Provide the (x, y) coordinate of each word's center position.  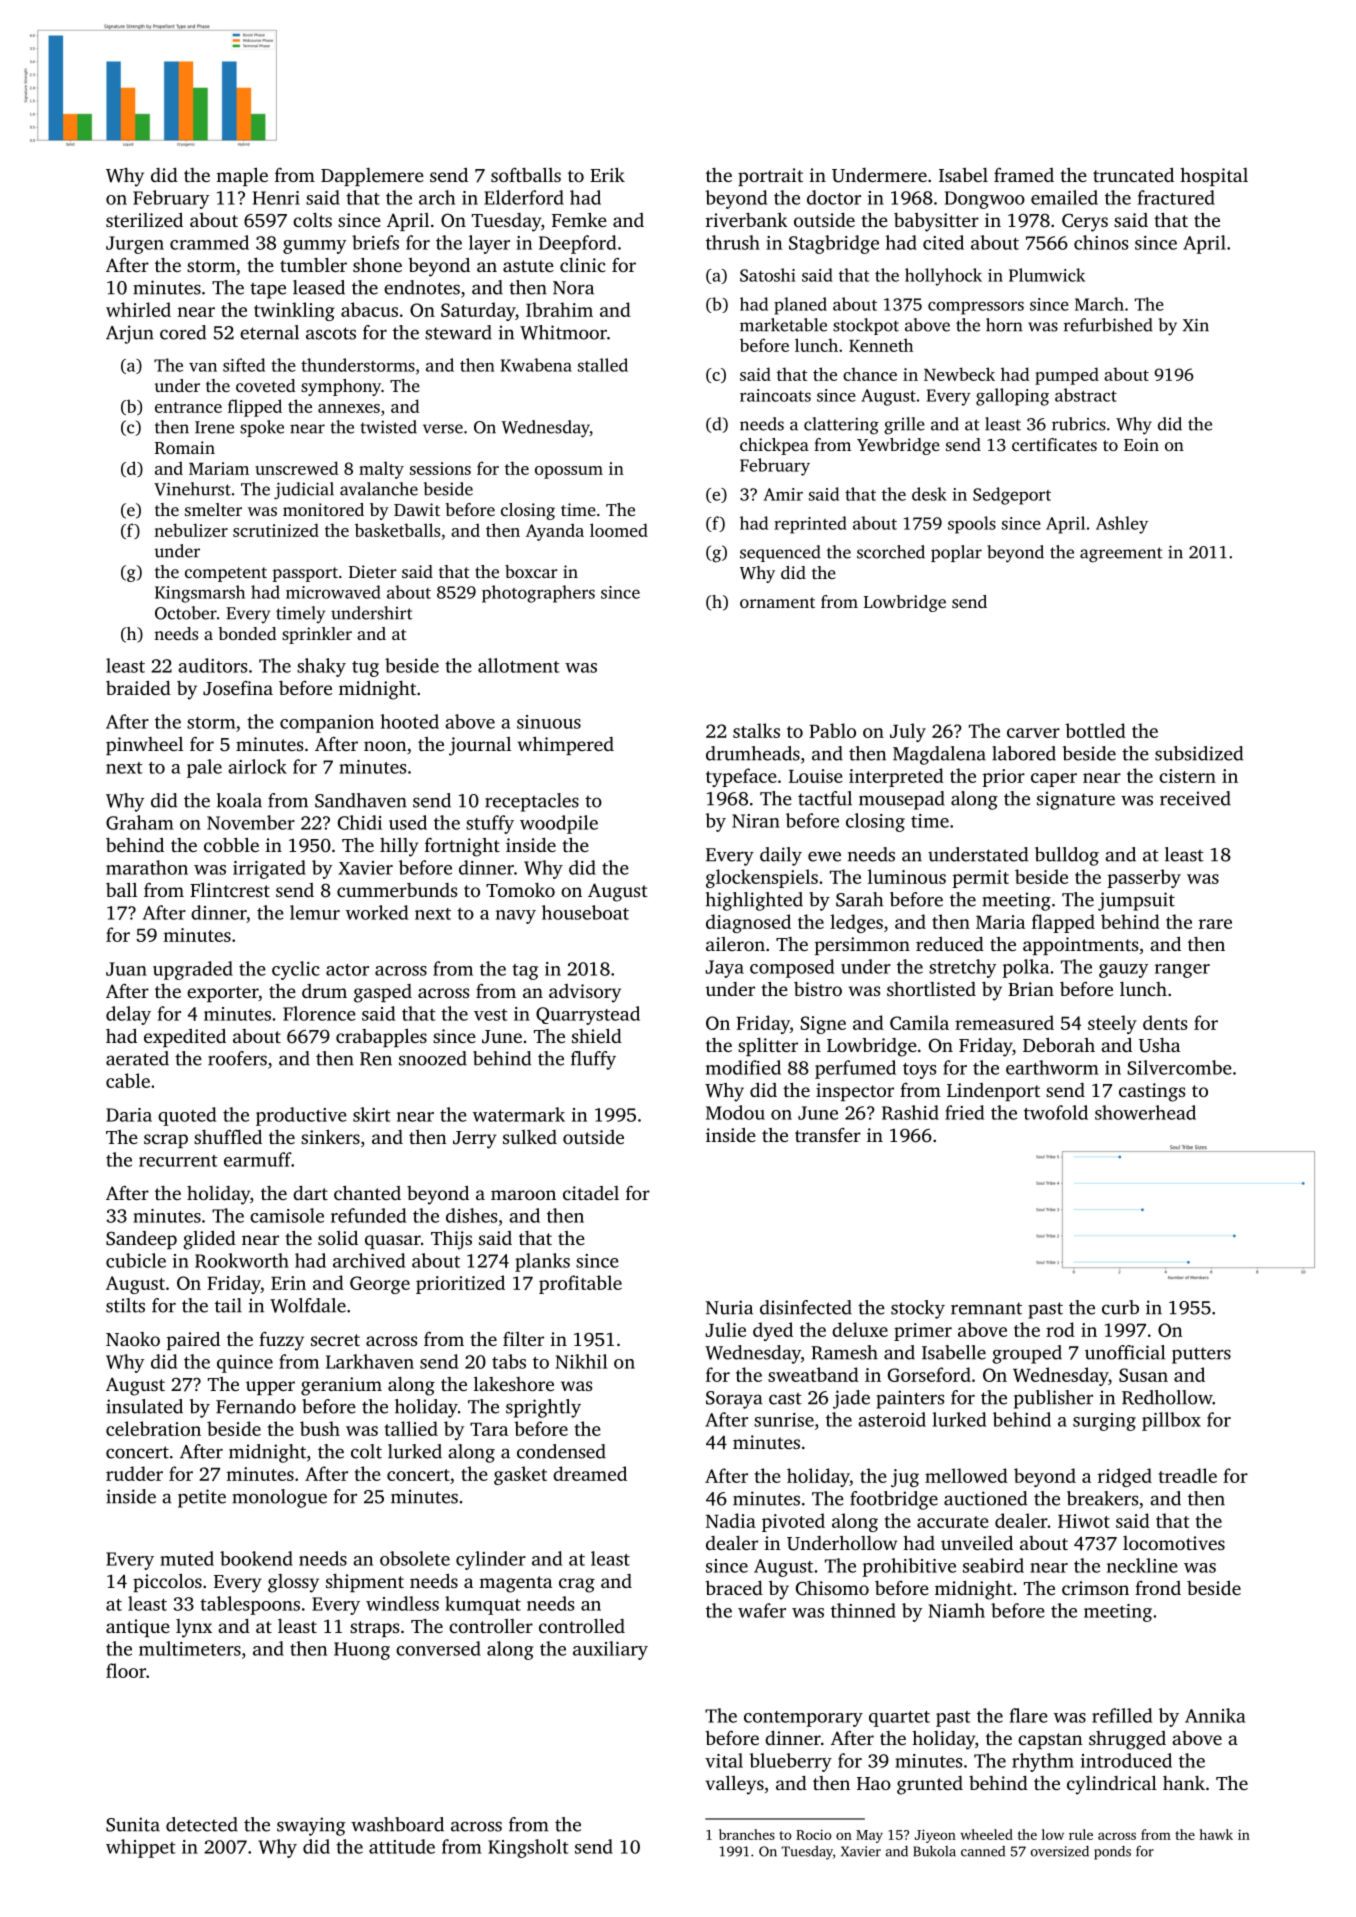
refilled (1122, 1715)
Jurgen (135, 245)
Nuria (729, 1307)
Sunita (133, 1824)
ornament (777, 602)
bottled (1095, 730)
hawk (1216, 1834)
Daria (129, 1115)
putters (1201, 1355)
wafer (762, 1610)
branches (747, 1834)
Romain (185, 448)
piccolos (167, 1582)
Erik (607, 174)
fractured (1176, 197)
